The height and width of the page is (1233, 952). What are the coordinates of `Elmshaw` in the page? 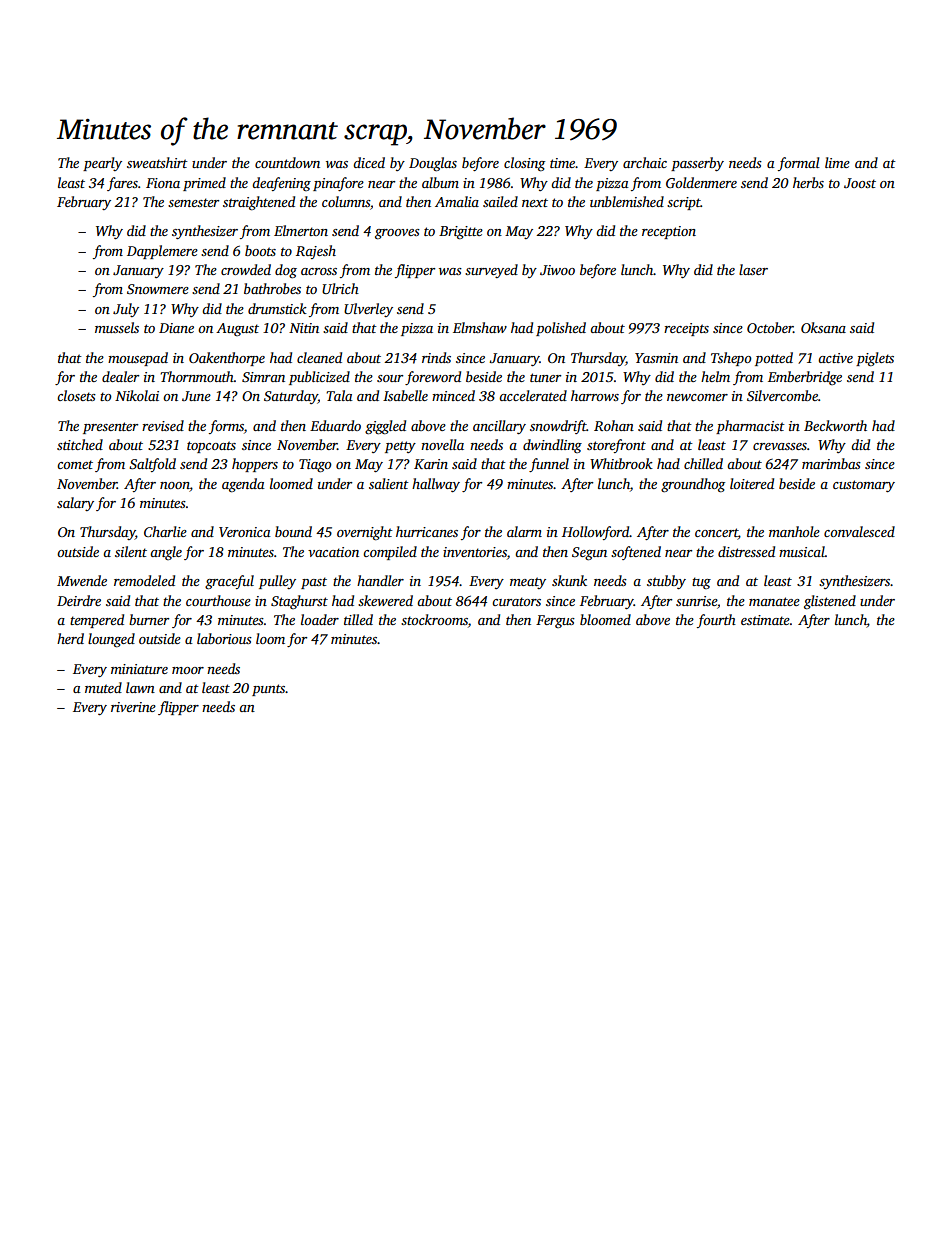 It's located at (480, 327).
